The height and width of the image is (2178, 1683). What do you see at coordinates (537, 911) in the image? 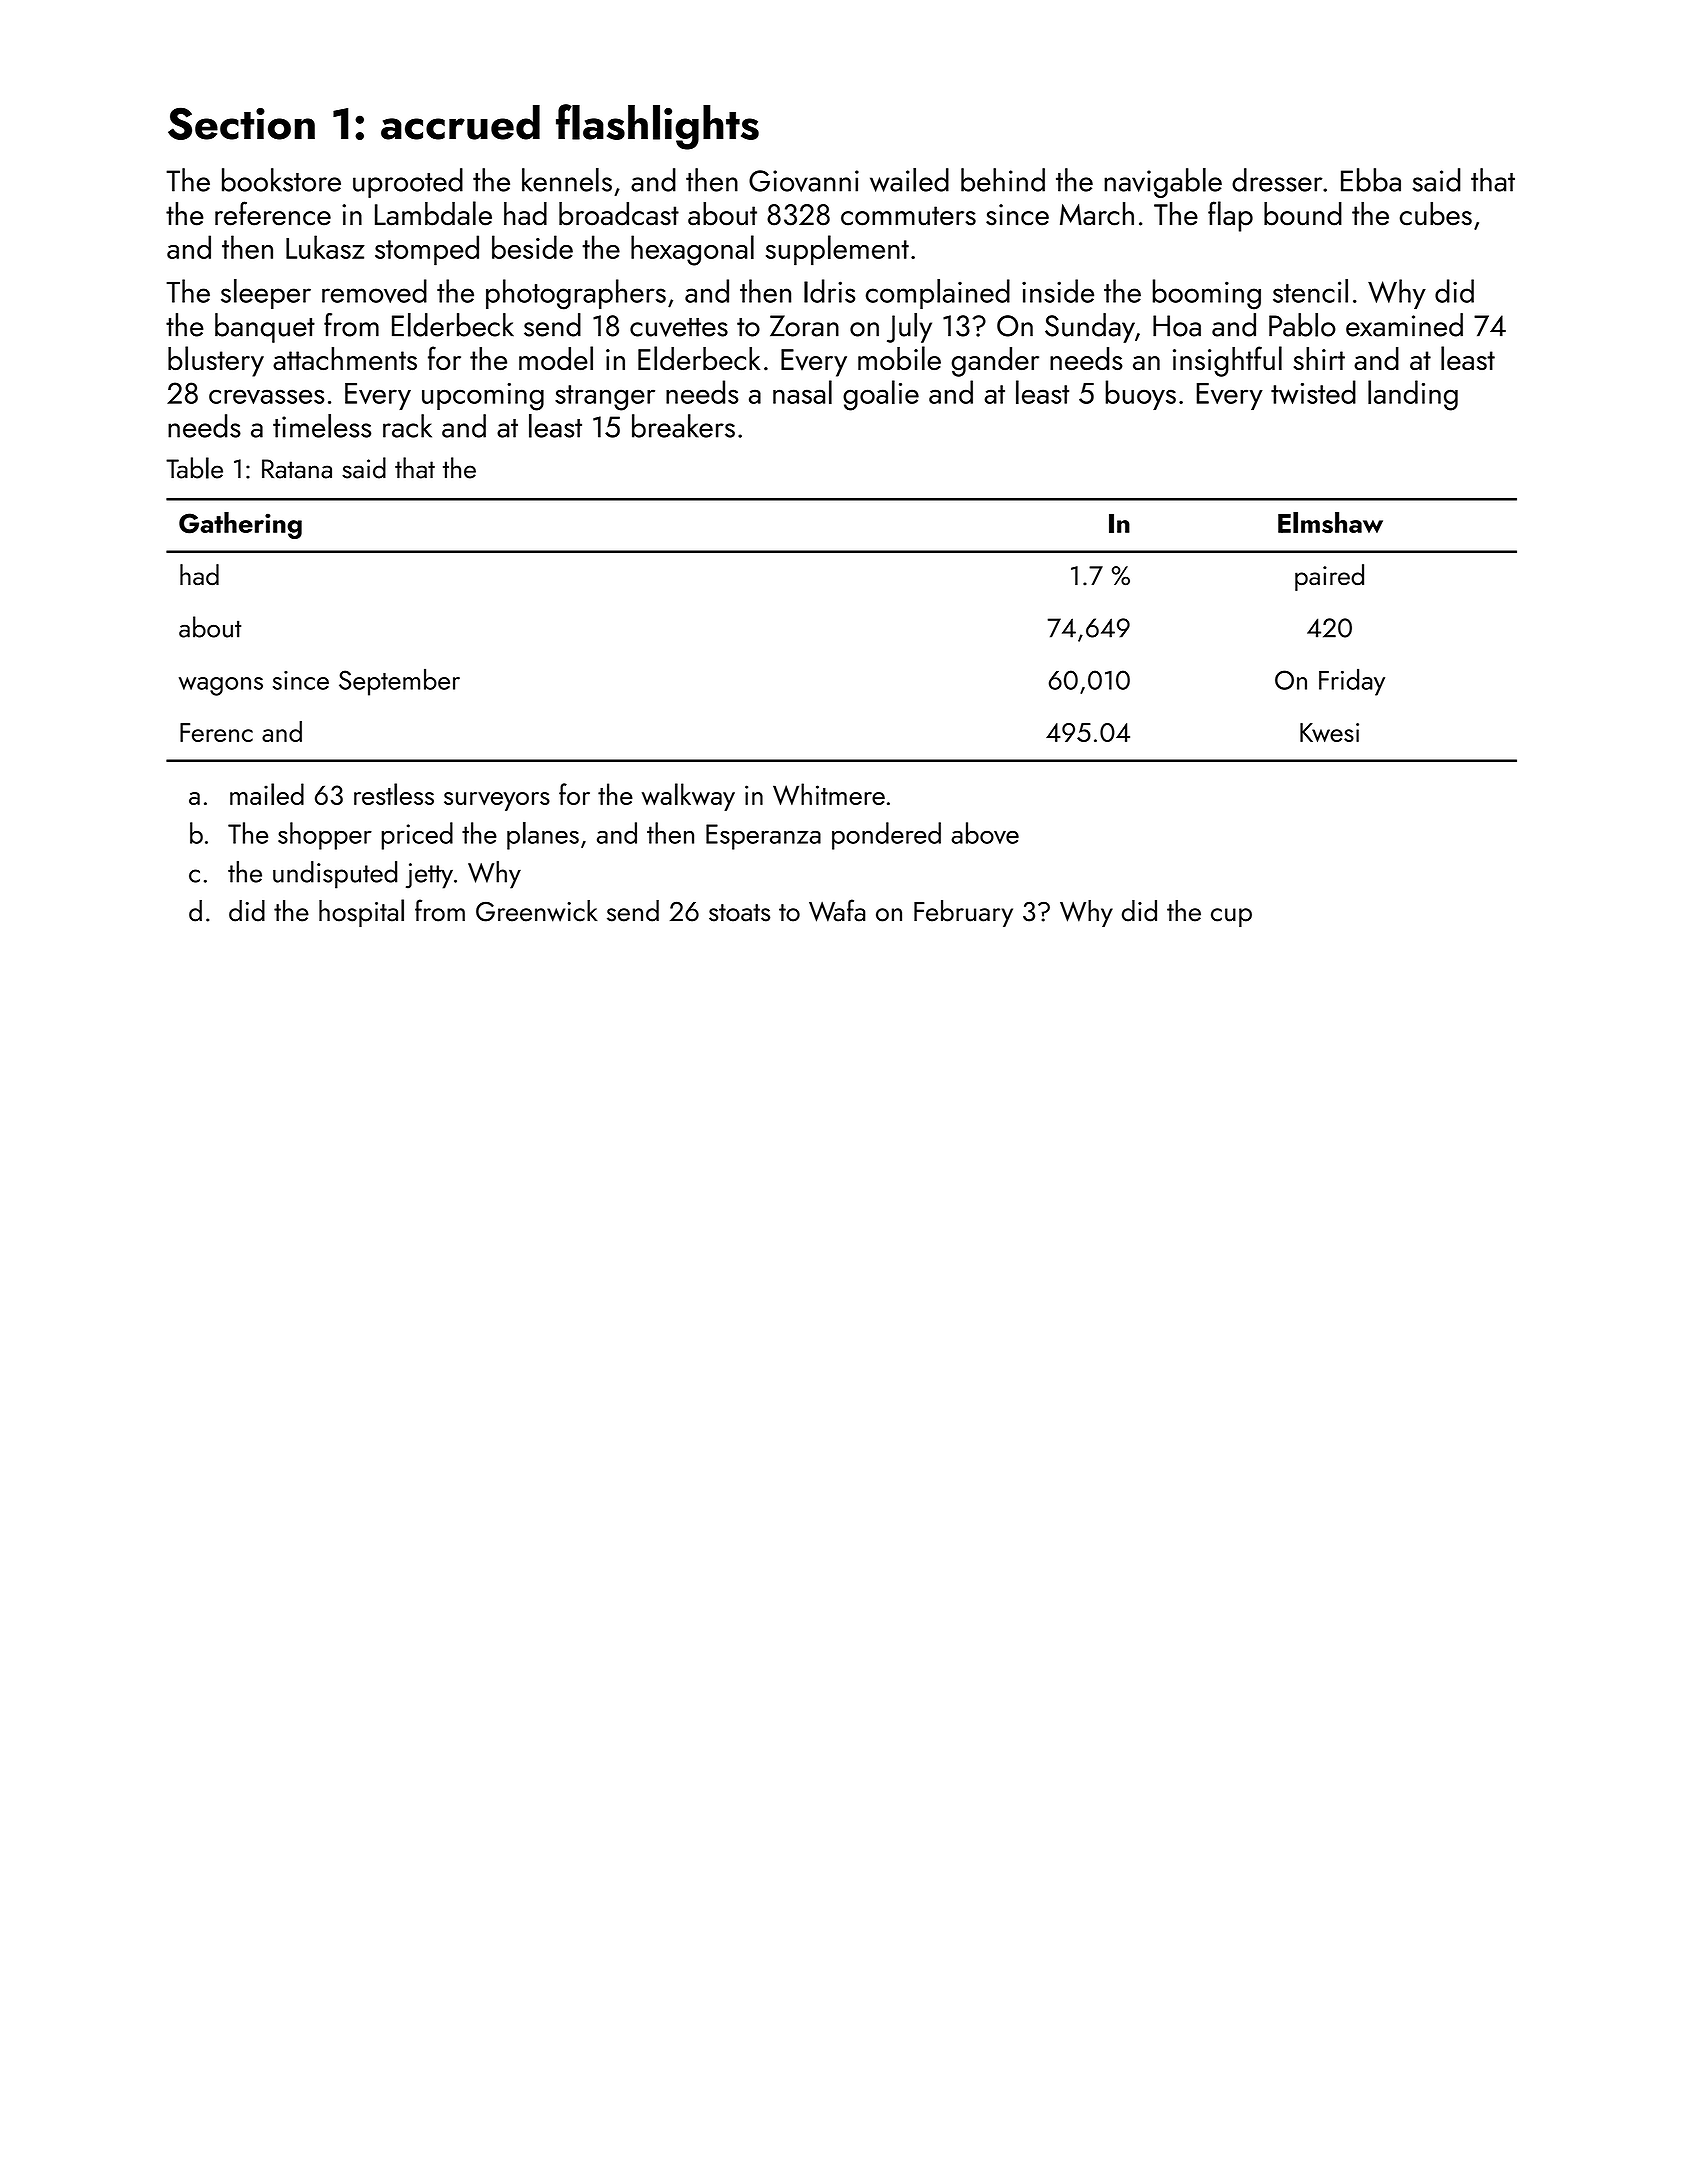
I see `Greenwick` at bounding box center [537, 911].
